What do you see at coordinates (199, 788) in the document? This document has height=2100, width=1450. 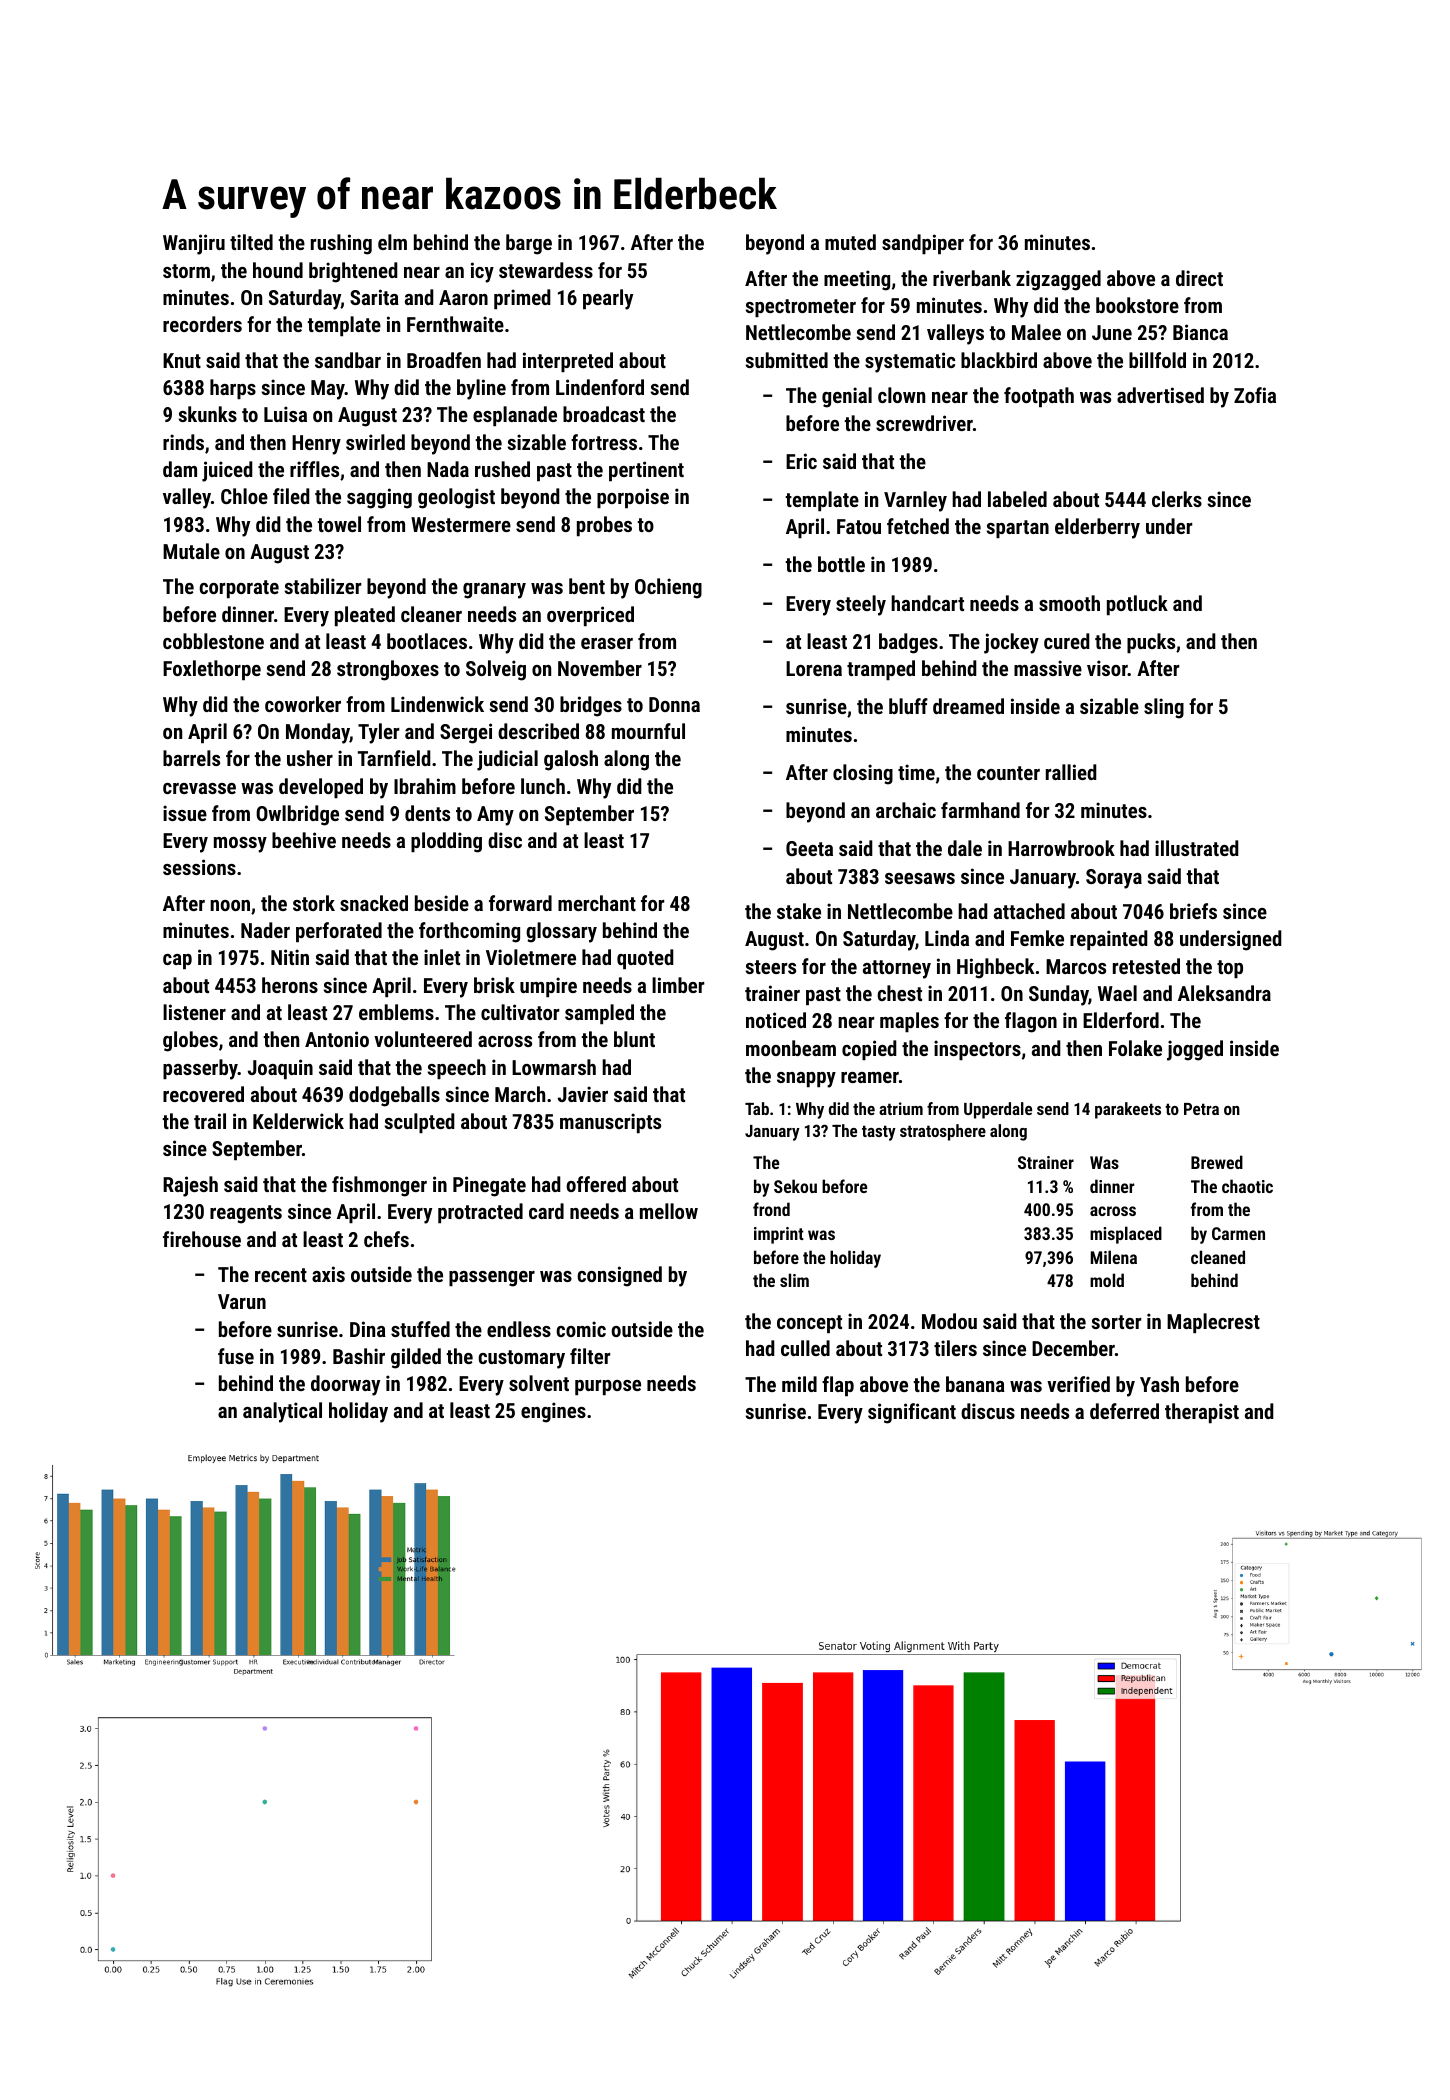 I see `crevasse` at bounding box center [199, 788].
